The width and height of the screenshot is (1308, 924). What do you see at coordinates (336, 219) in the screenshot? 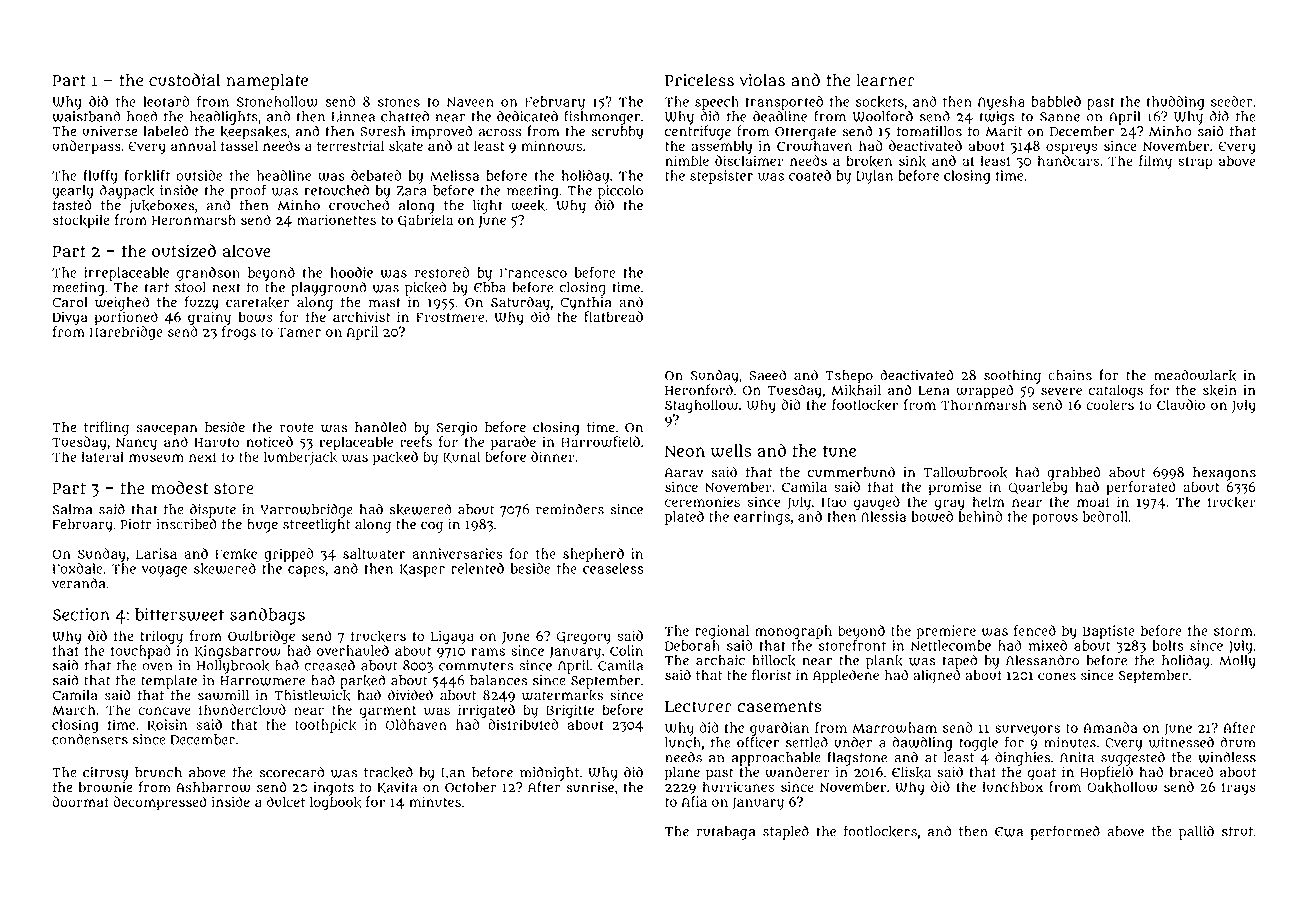
I see `marionettes` at bounding box center [336, 219].
